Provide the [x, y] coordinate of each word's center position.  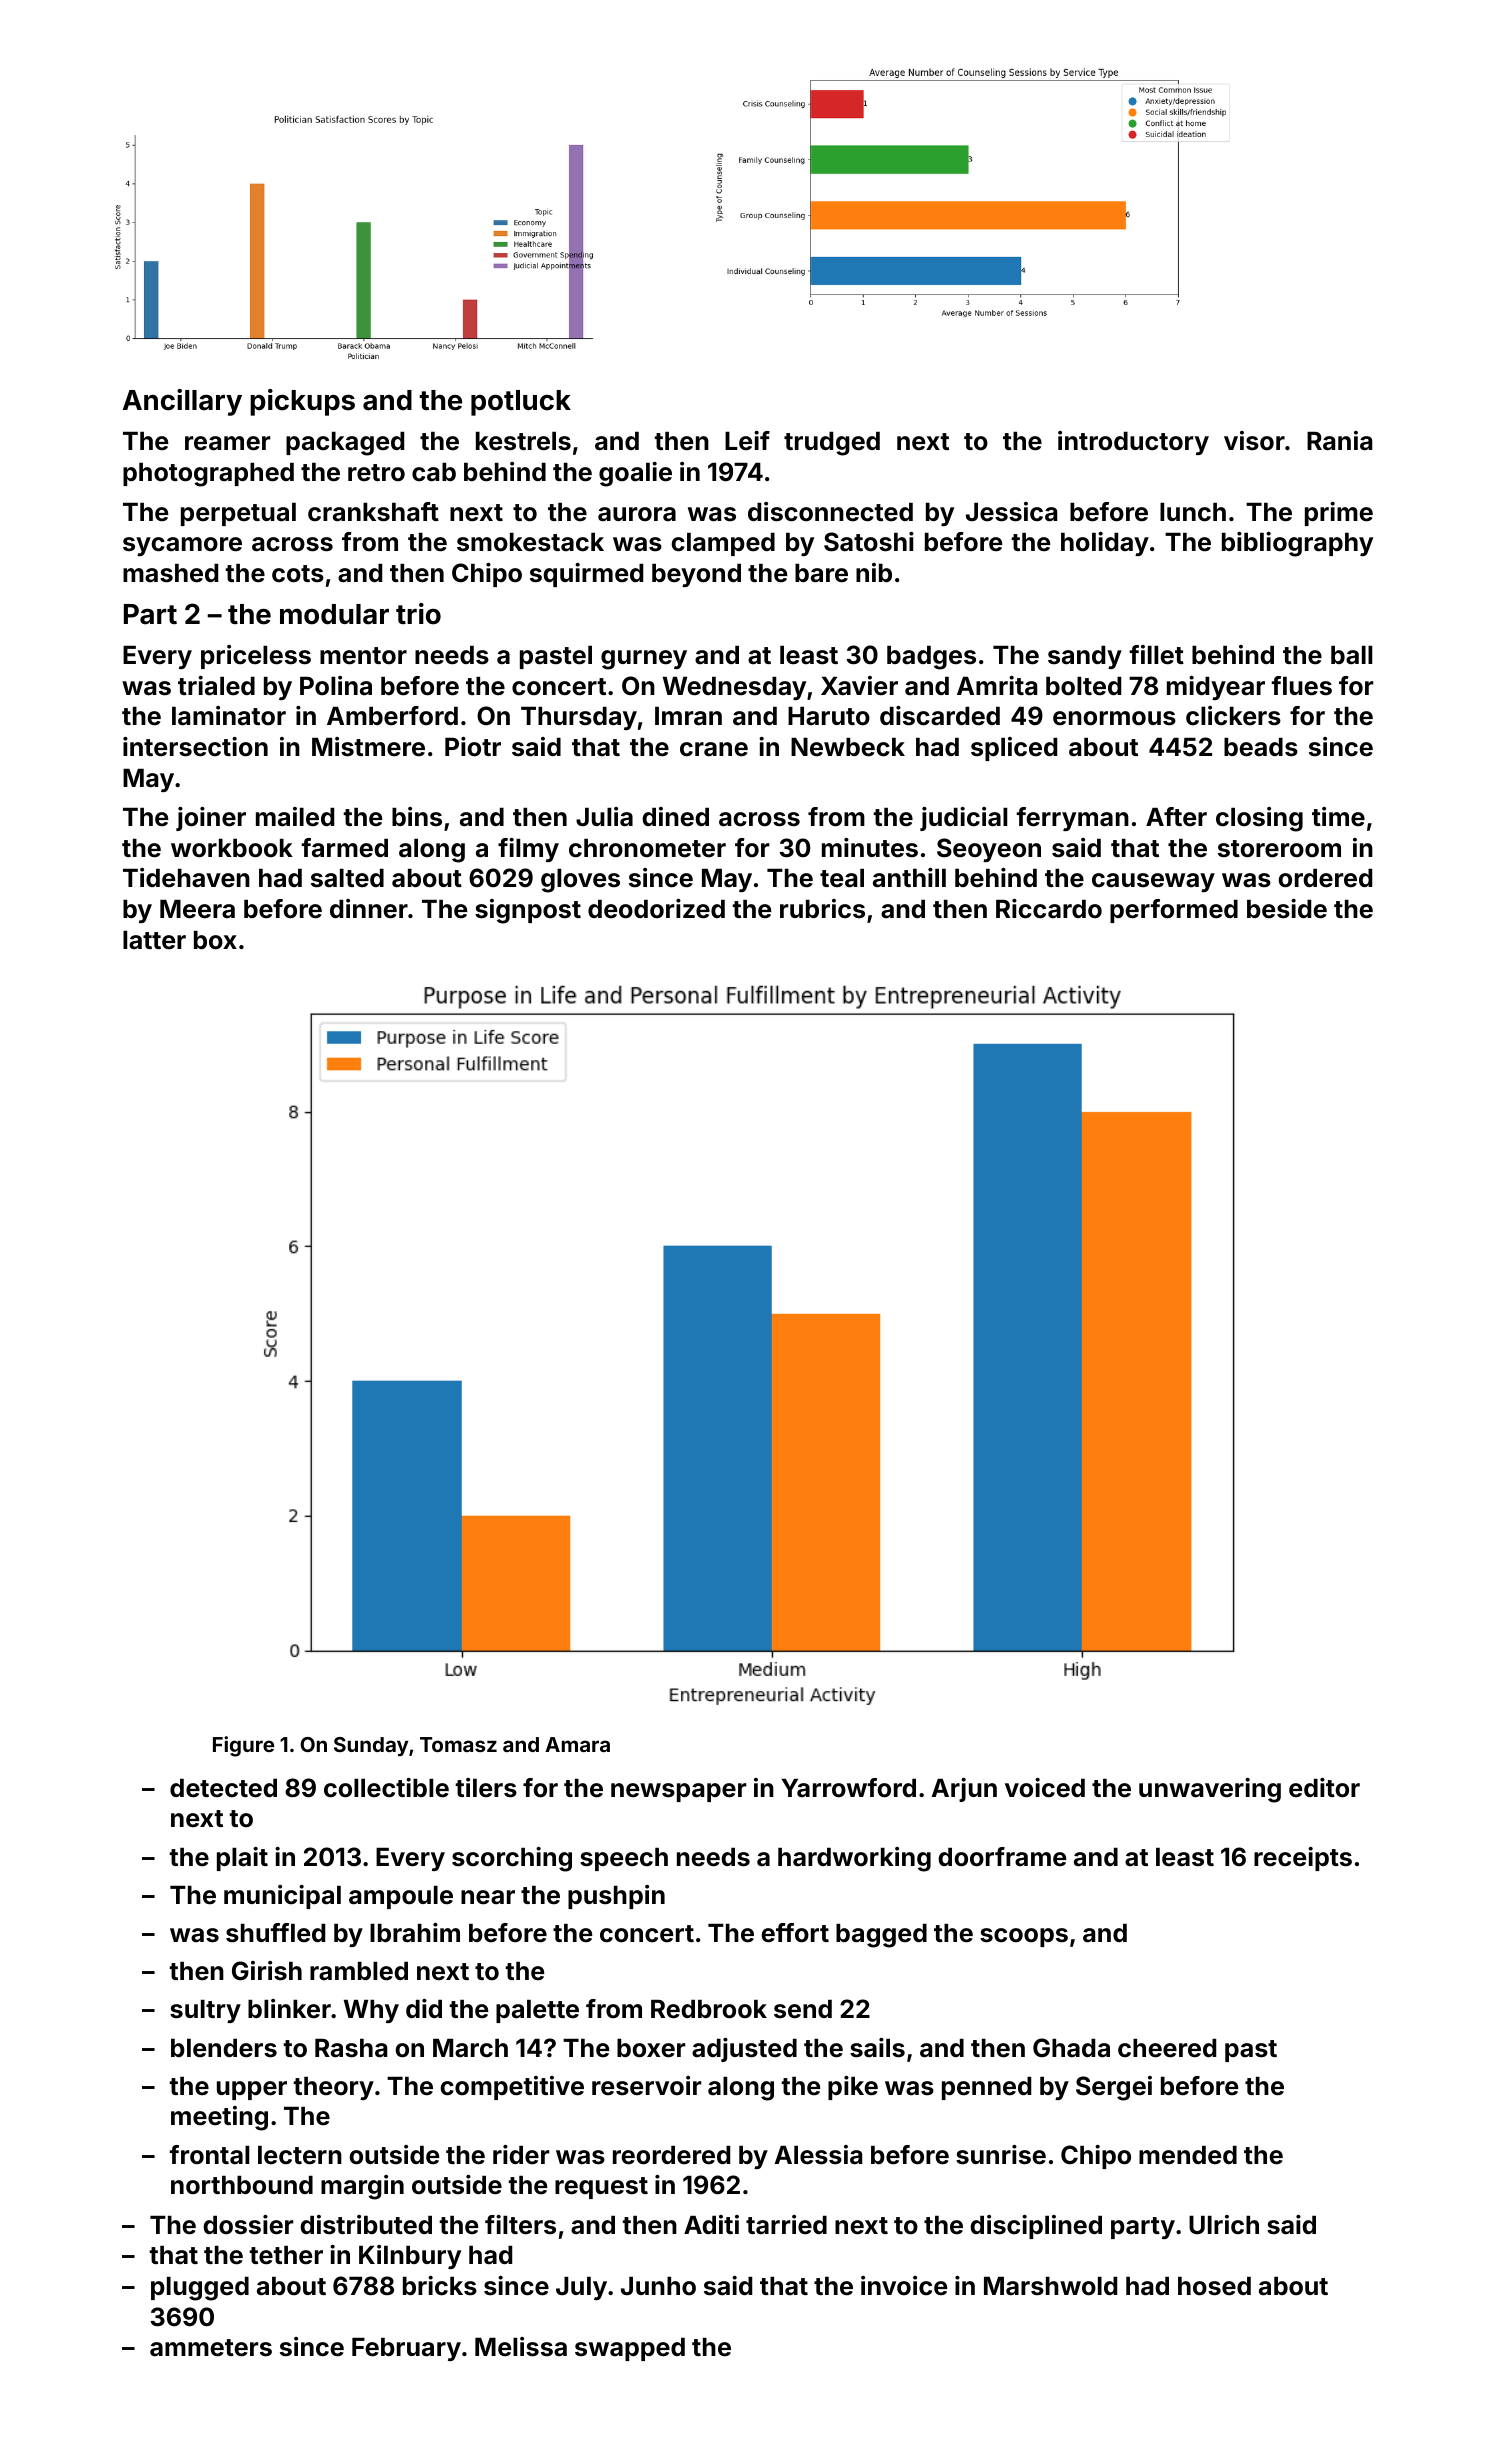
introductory [1133, 443]
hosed [1214, 2286]
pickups [302, 402]
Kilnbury [410, 2257]
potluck [521, 403]
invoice [904, 2286]
